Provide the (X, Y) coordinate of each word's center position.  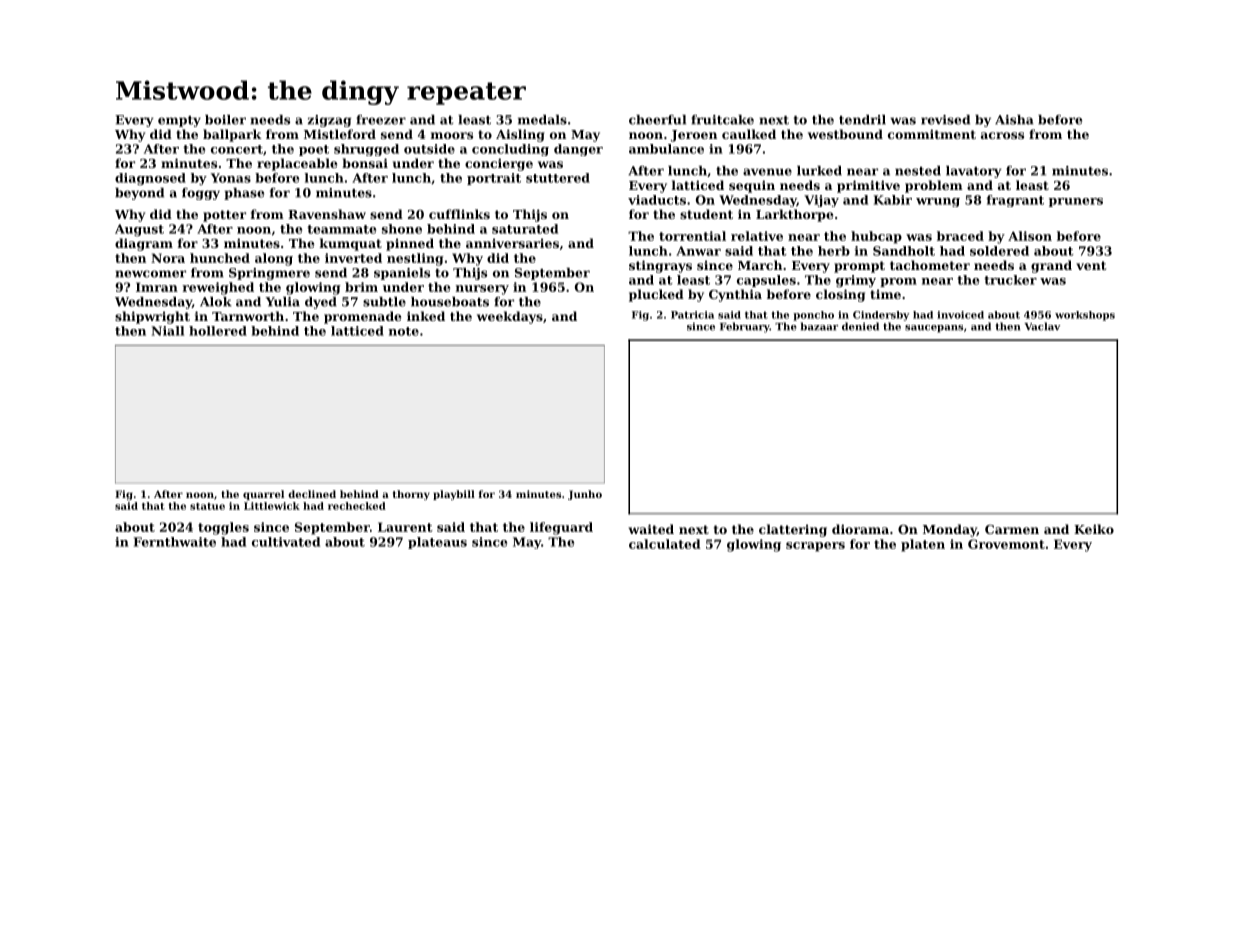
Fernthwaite (175, 542)
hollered (218, 331)
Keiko (1094, 529)
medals (542, 120)
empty (179, 121)
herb (834, 251)
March (760, 265)
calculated (665, 544)
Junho (585, 495)
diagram (144, 244)
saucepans (934, 329)
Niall (167, 331)
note (404, 331)
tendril (862, 120)
